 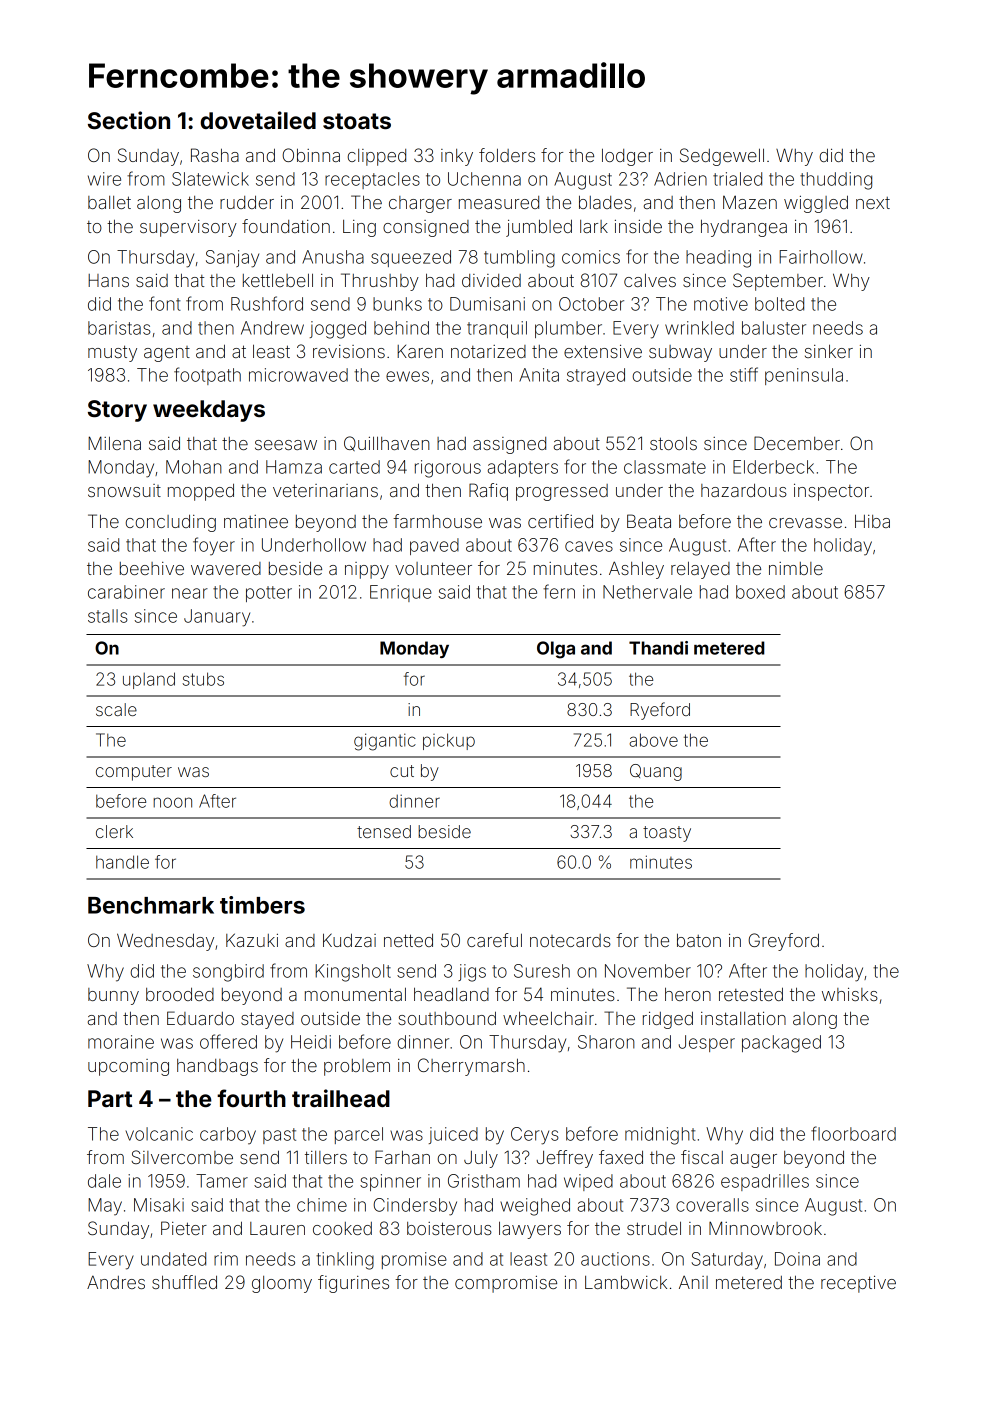 What do you see at coordinates (129, 120) in the document?
I see `Section` at bounding box center [129, 120].
